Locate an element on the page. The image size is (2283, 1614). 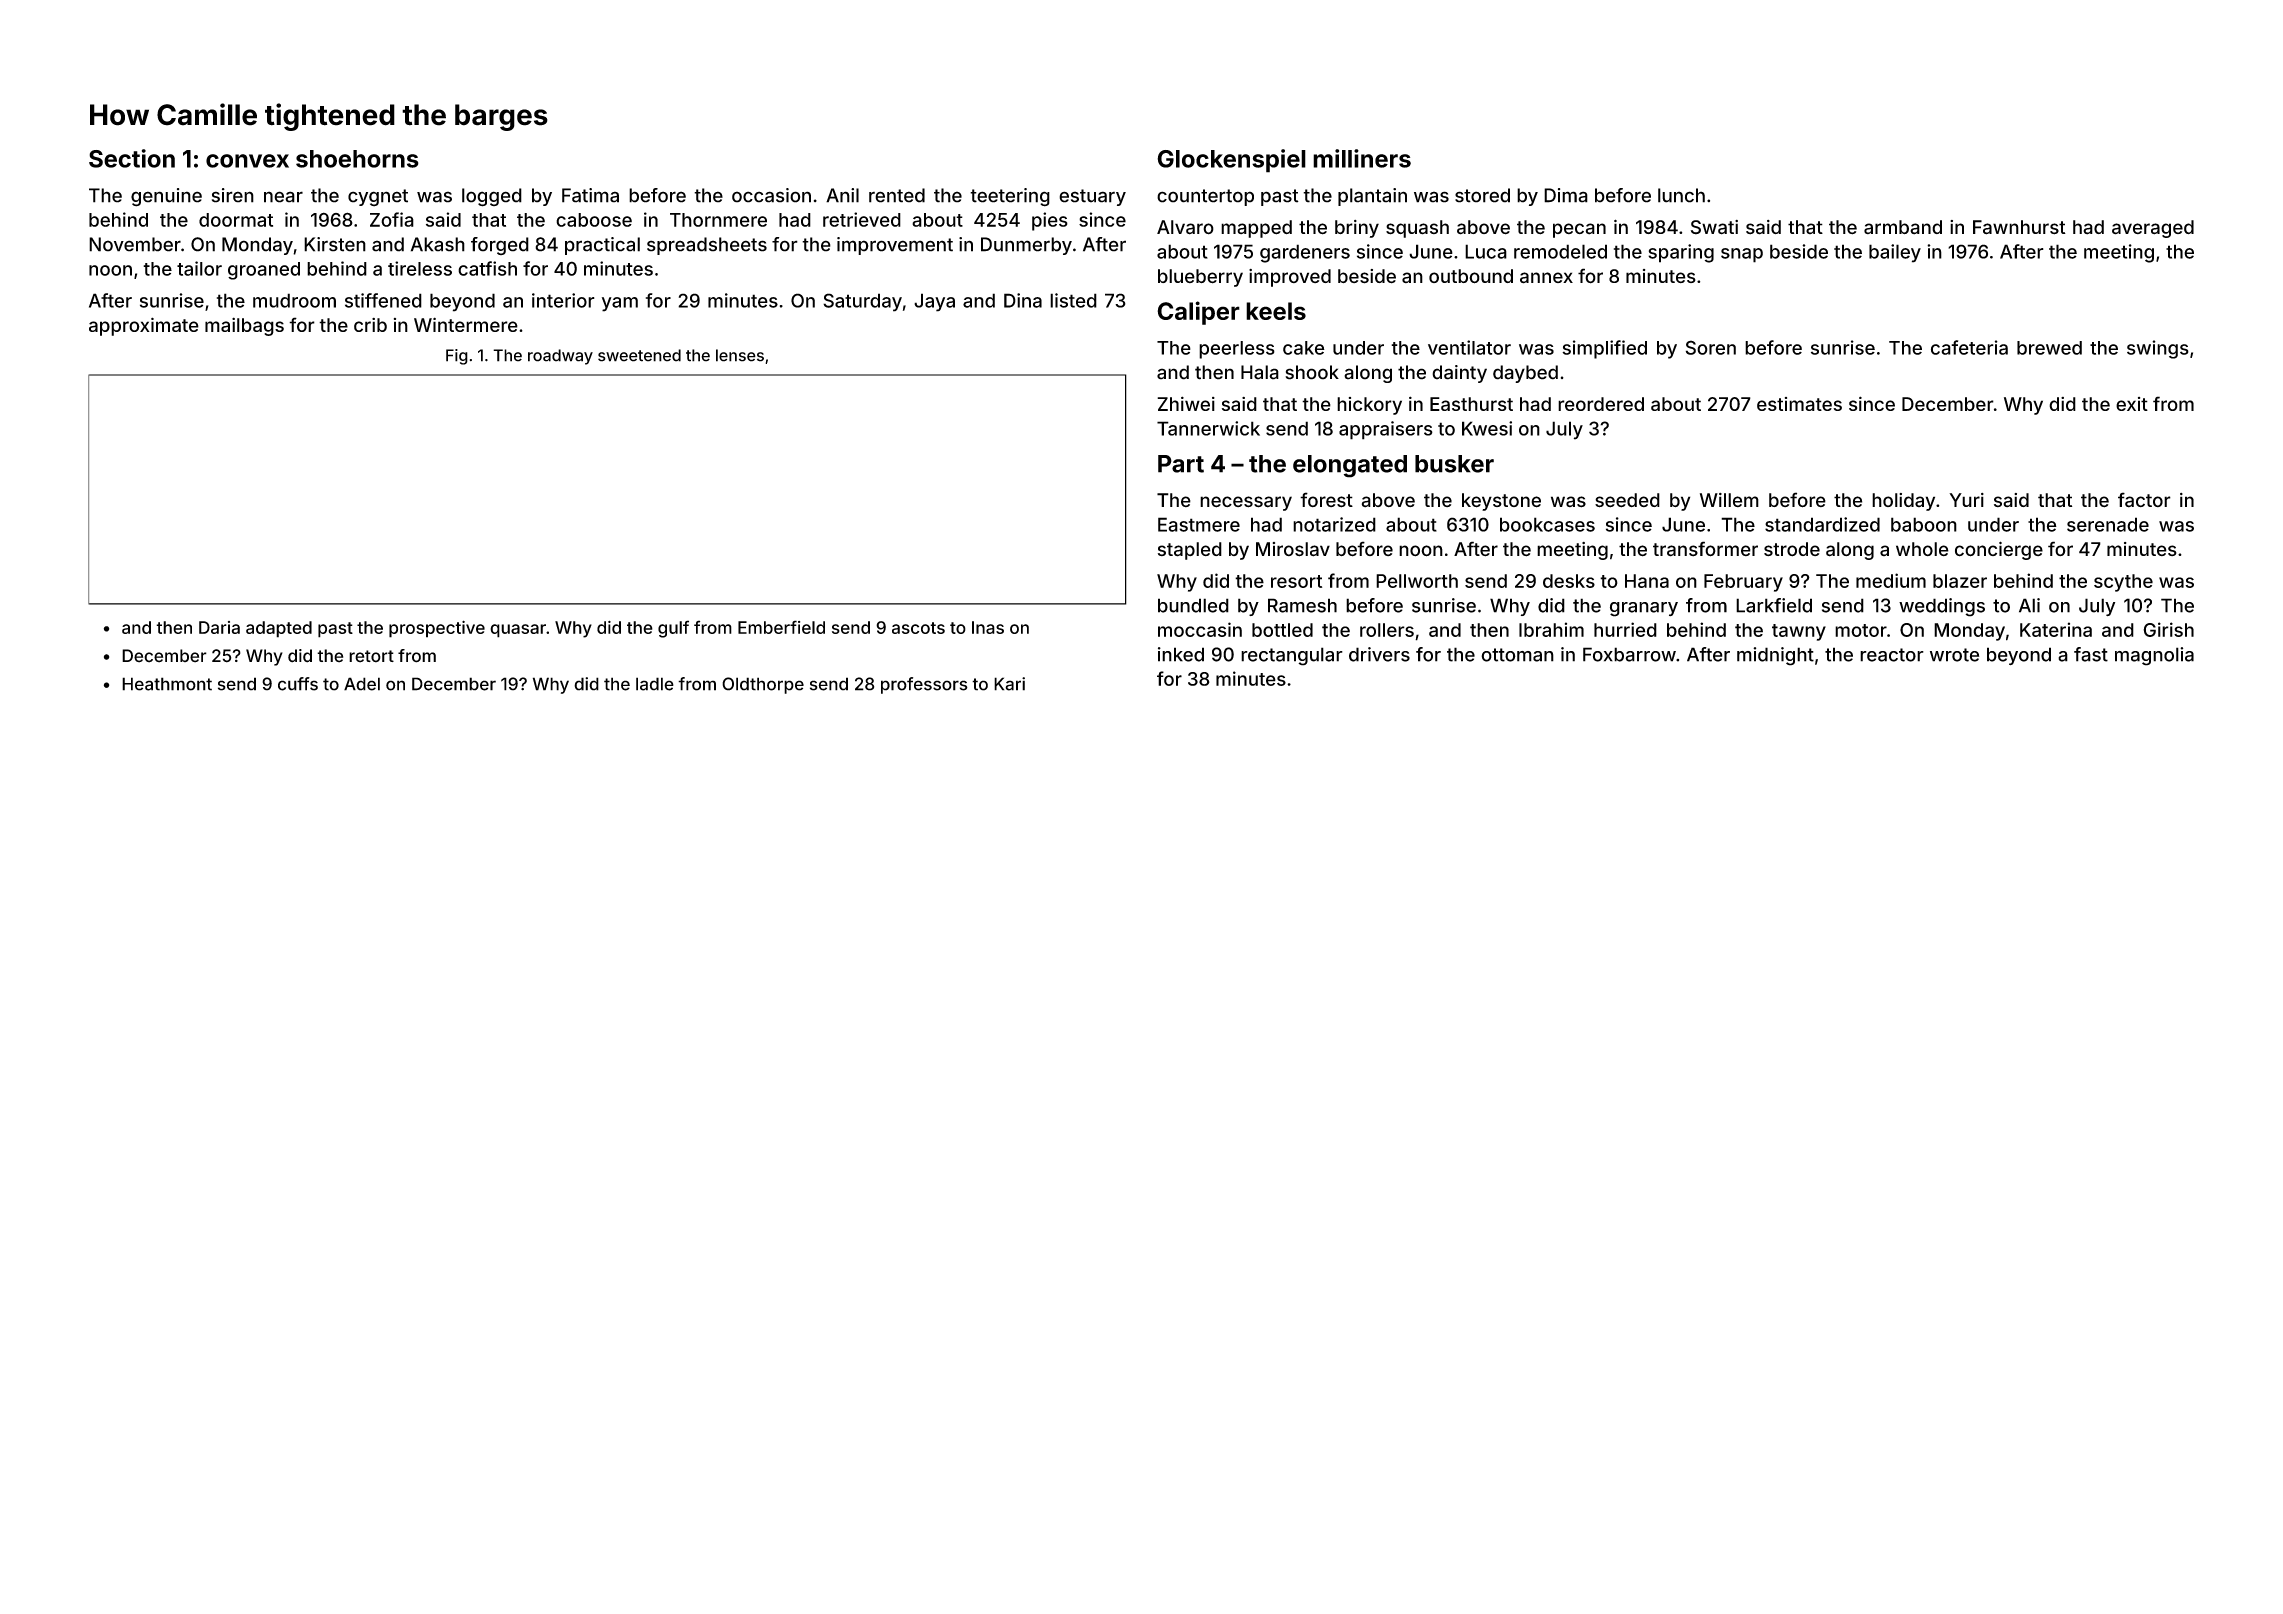
professors is located at coordinates (924, 685).
